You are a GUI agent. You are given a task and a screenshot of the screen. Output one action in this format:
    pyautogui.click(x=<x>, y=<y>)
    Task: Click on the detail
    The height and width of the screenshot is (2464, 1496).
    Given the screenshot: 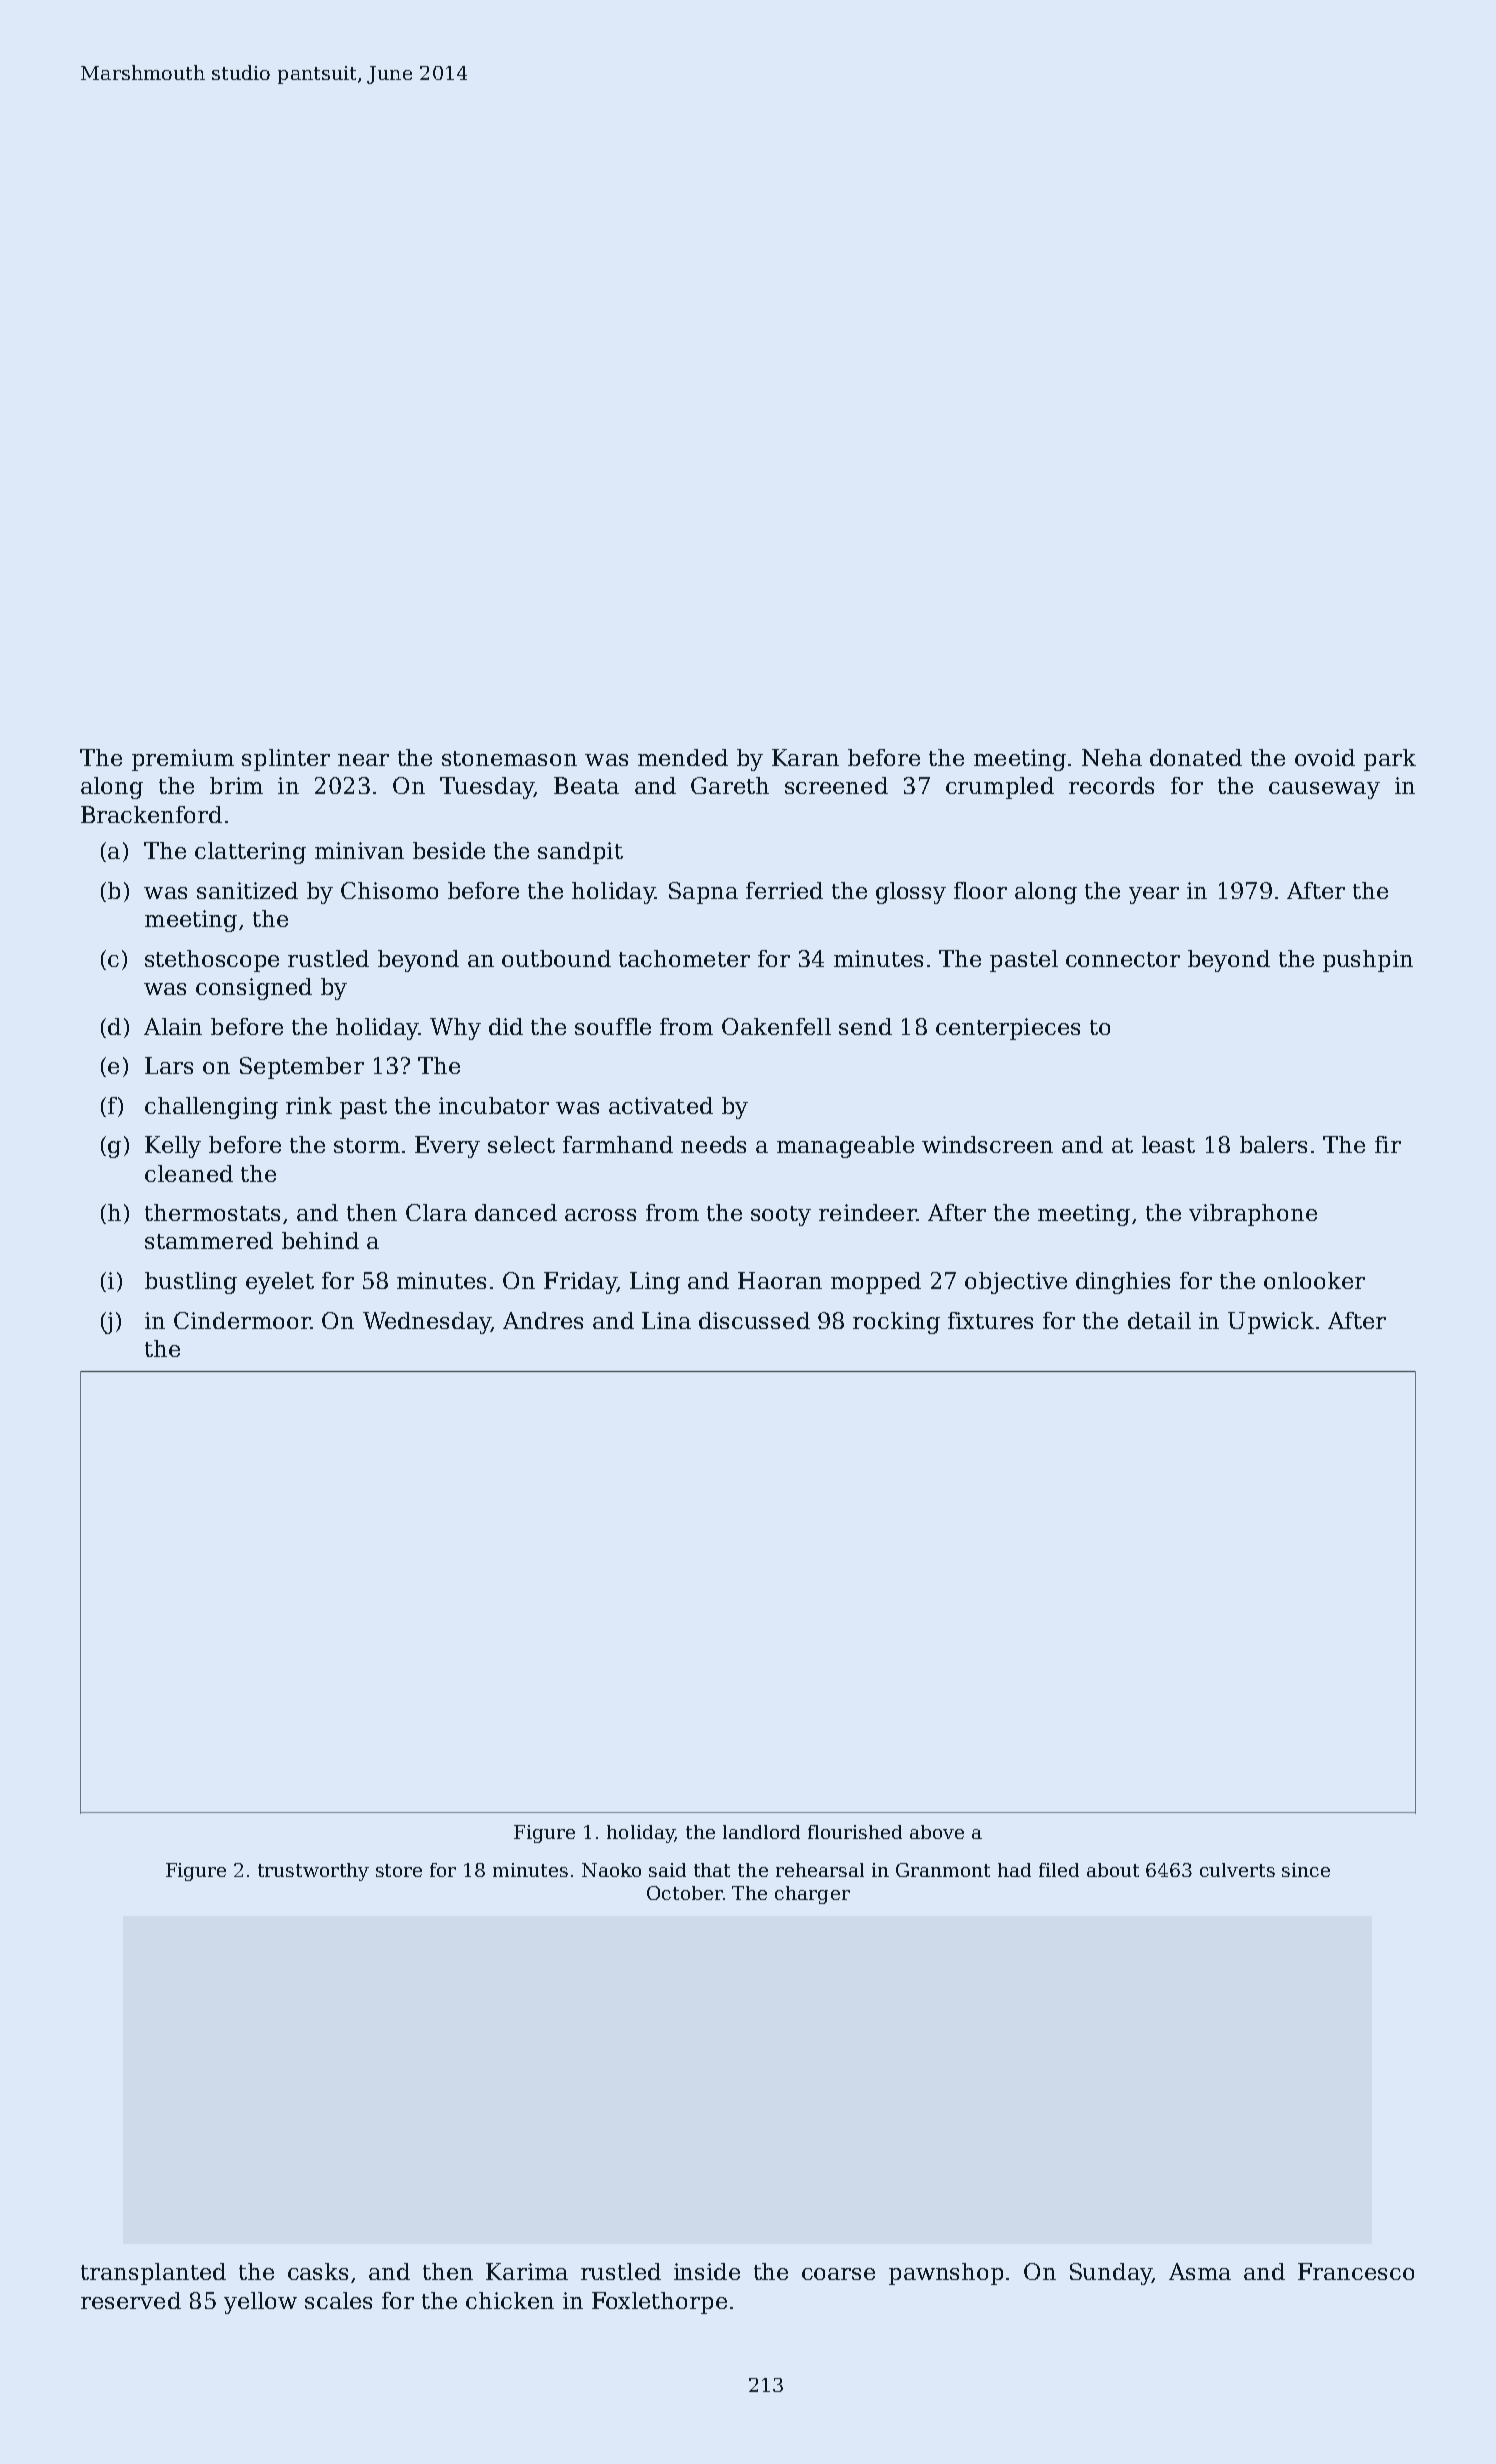 What is the action you would take?
    pyautogui.click(x=1159, y=1320)
